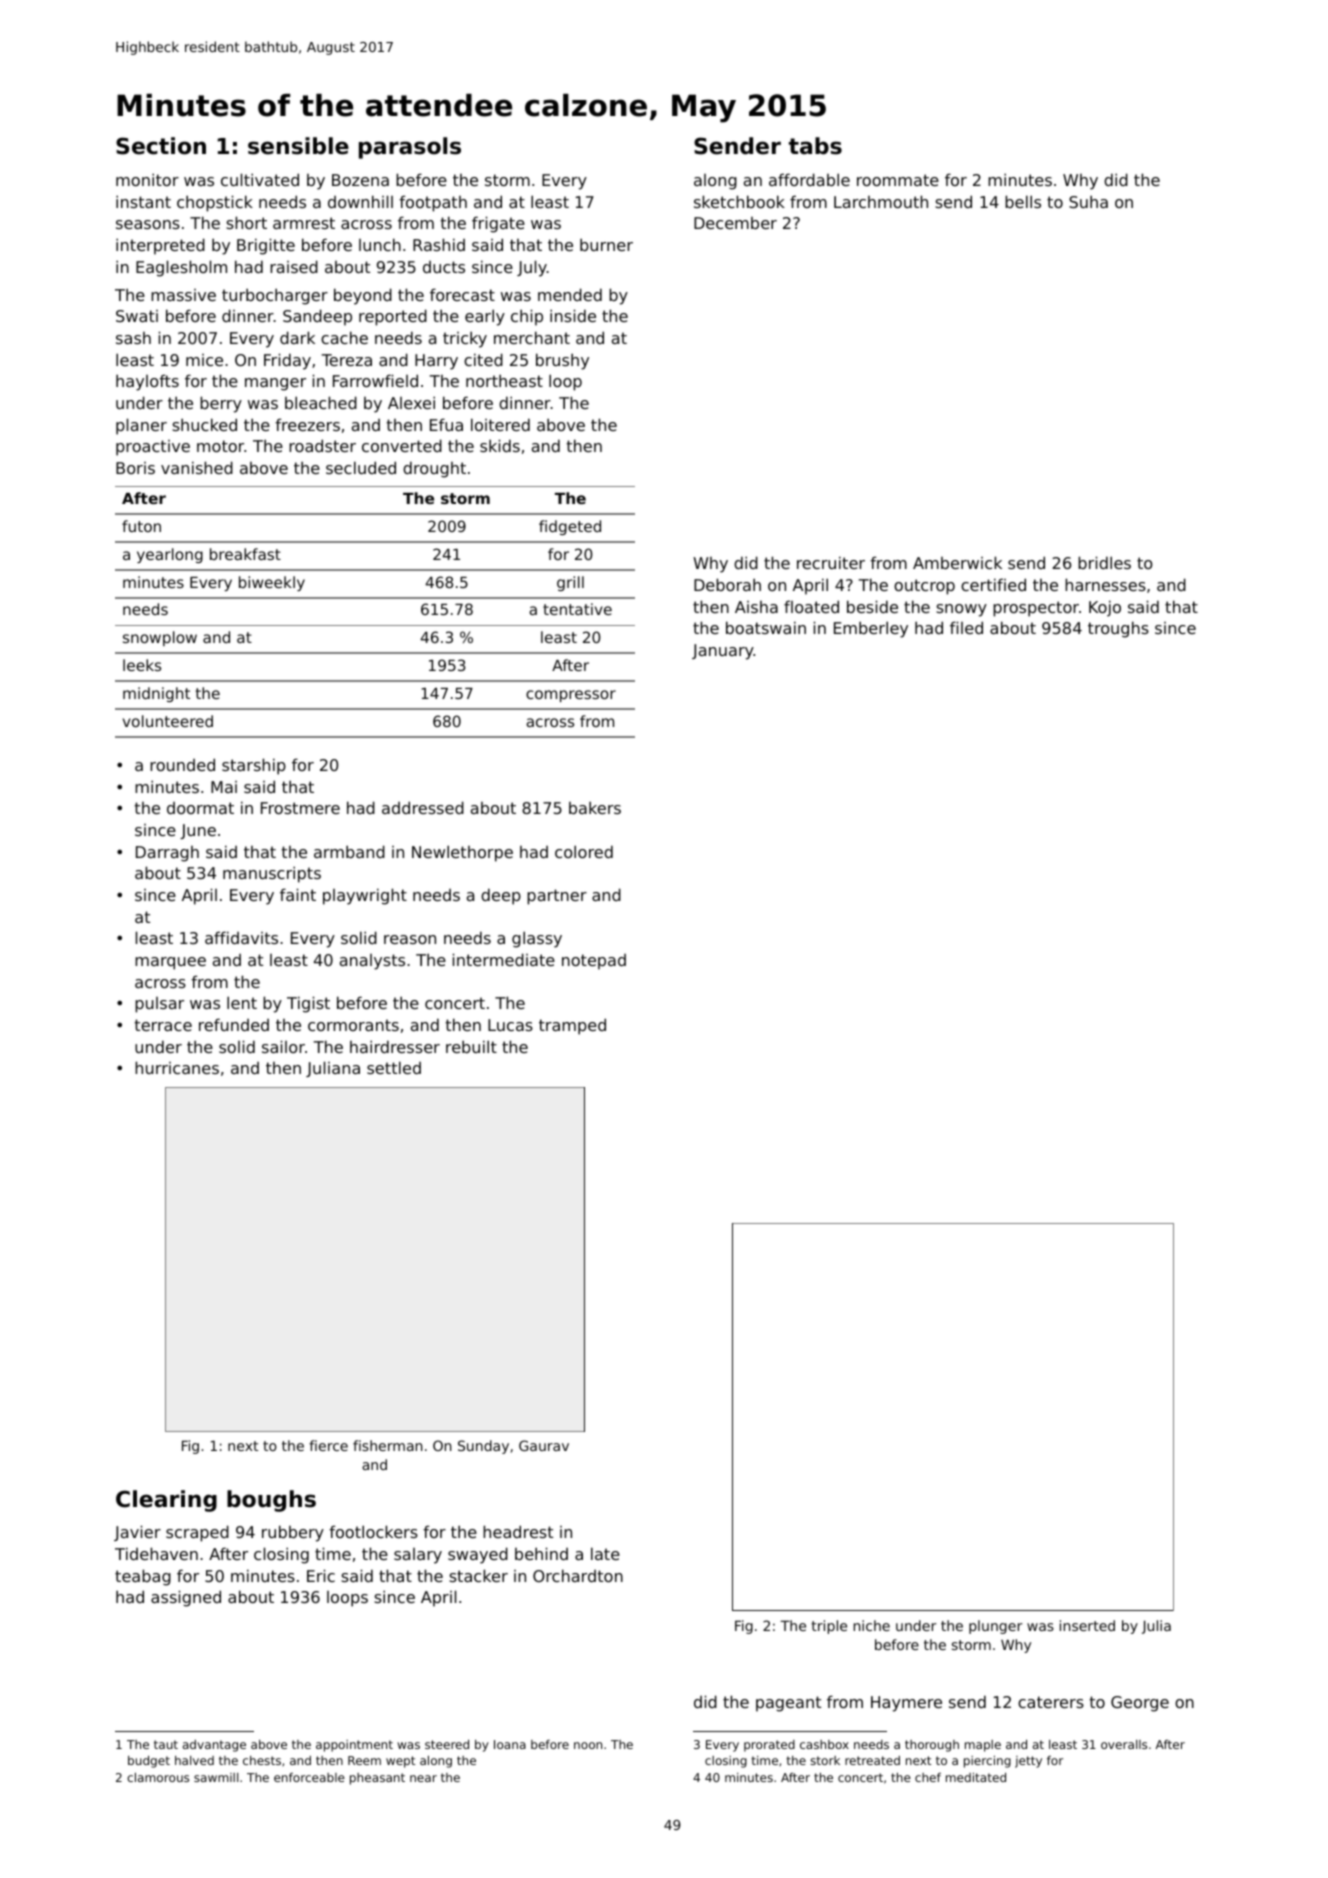 The width and height of the document is (1328, 1878). Describe the element at coordinates (570, 527) in the document. I see `fidgeted` at that location.
